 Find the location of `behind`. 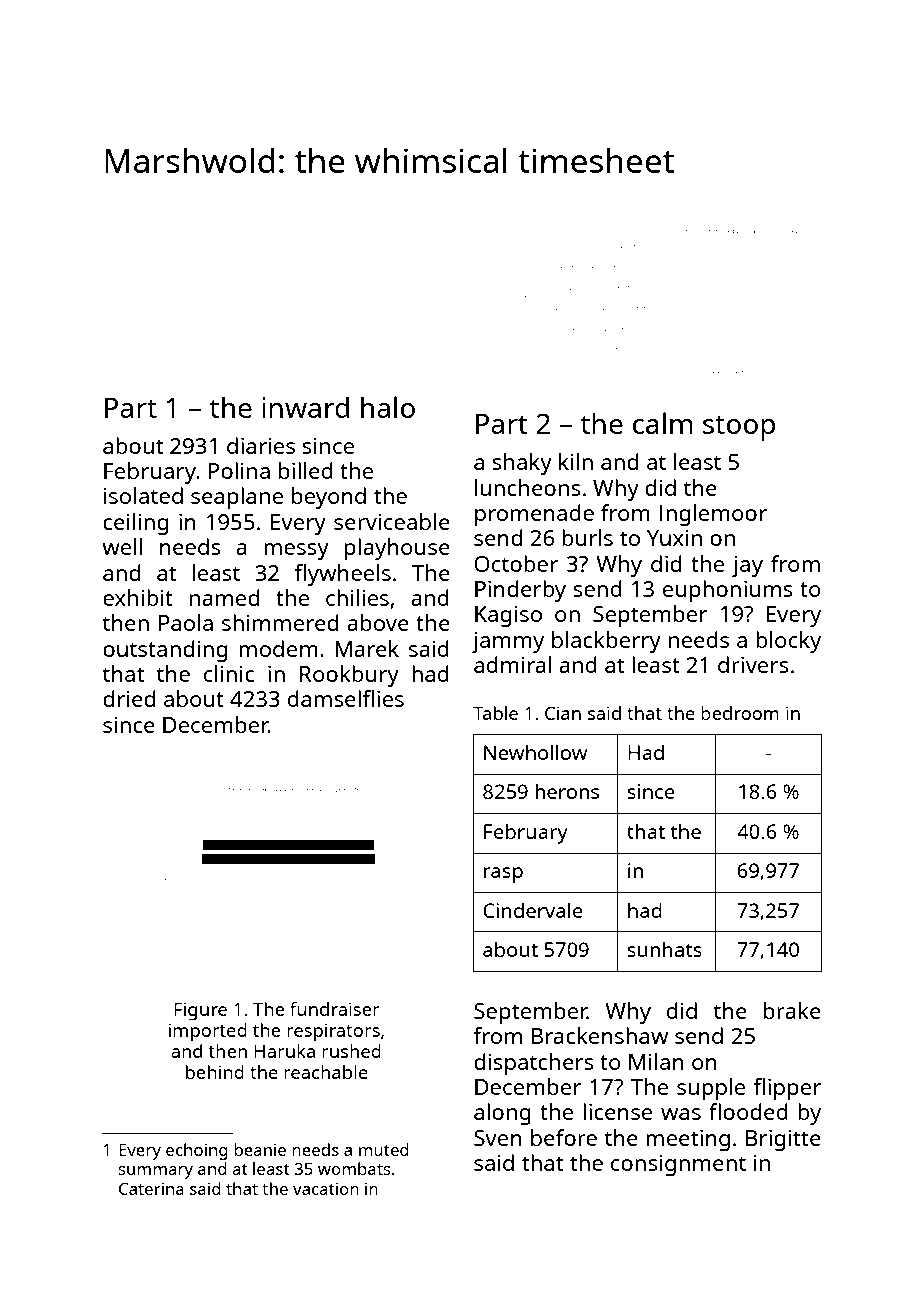

behind is located at coordinates (215, 1072).
